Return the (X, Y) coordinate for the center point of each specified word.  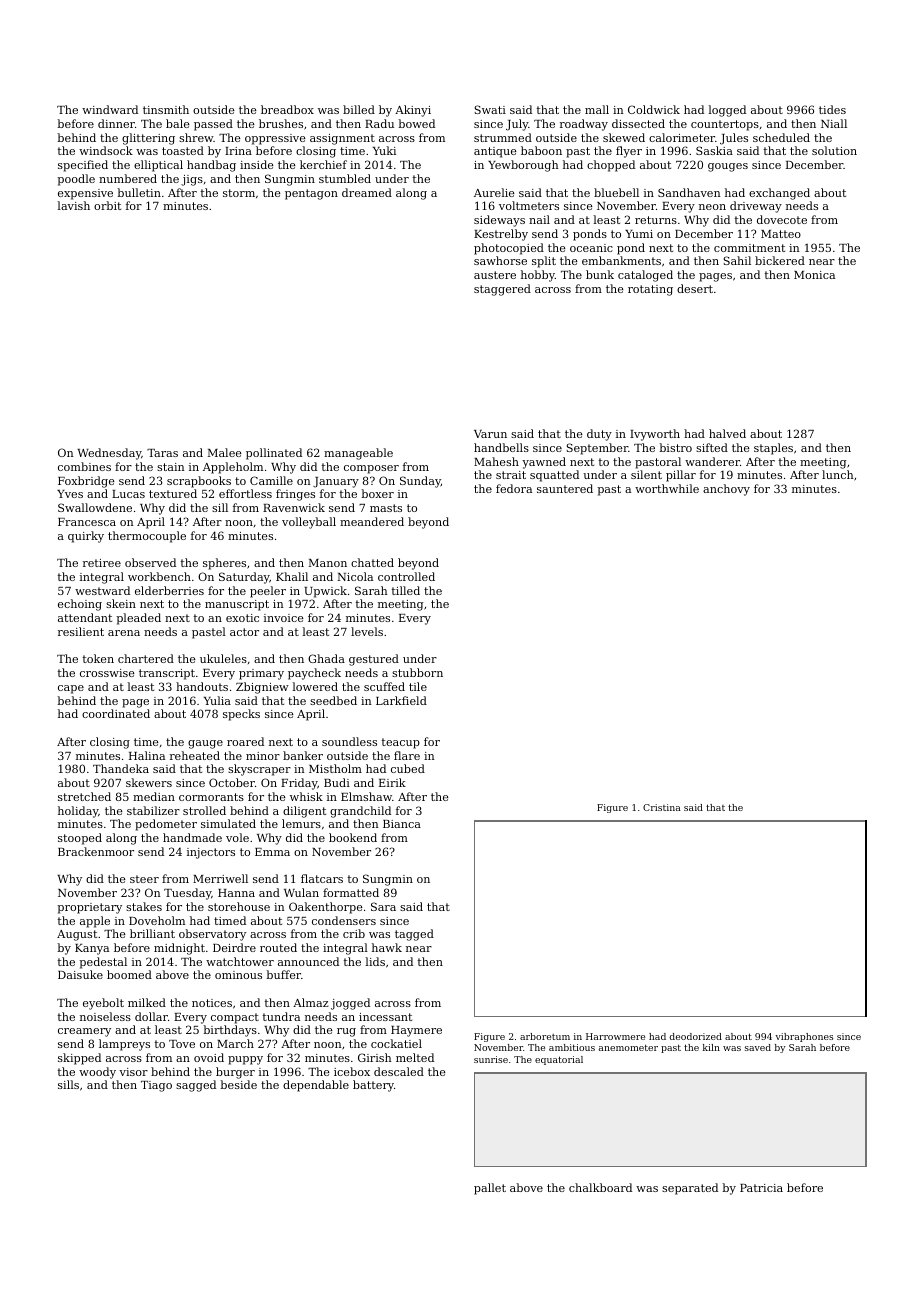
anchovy (726, 490)
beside (238, 1084)
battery (373, 1086)
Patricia (761, 1188)
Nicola (355, 576)
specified (83, 166)
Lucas (128, 494)
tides (832, 109)
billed (359, 109)
